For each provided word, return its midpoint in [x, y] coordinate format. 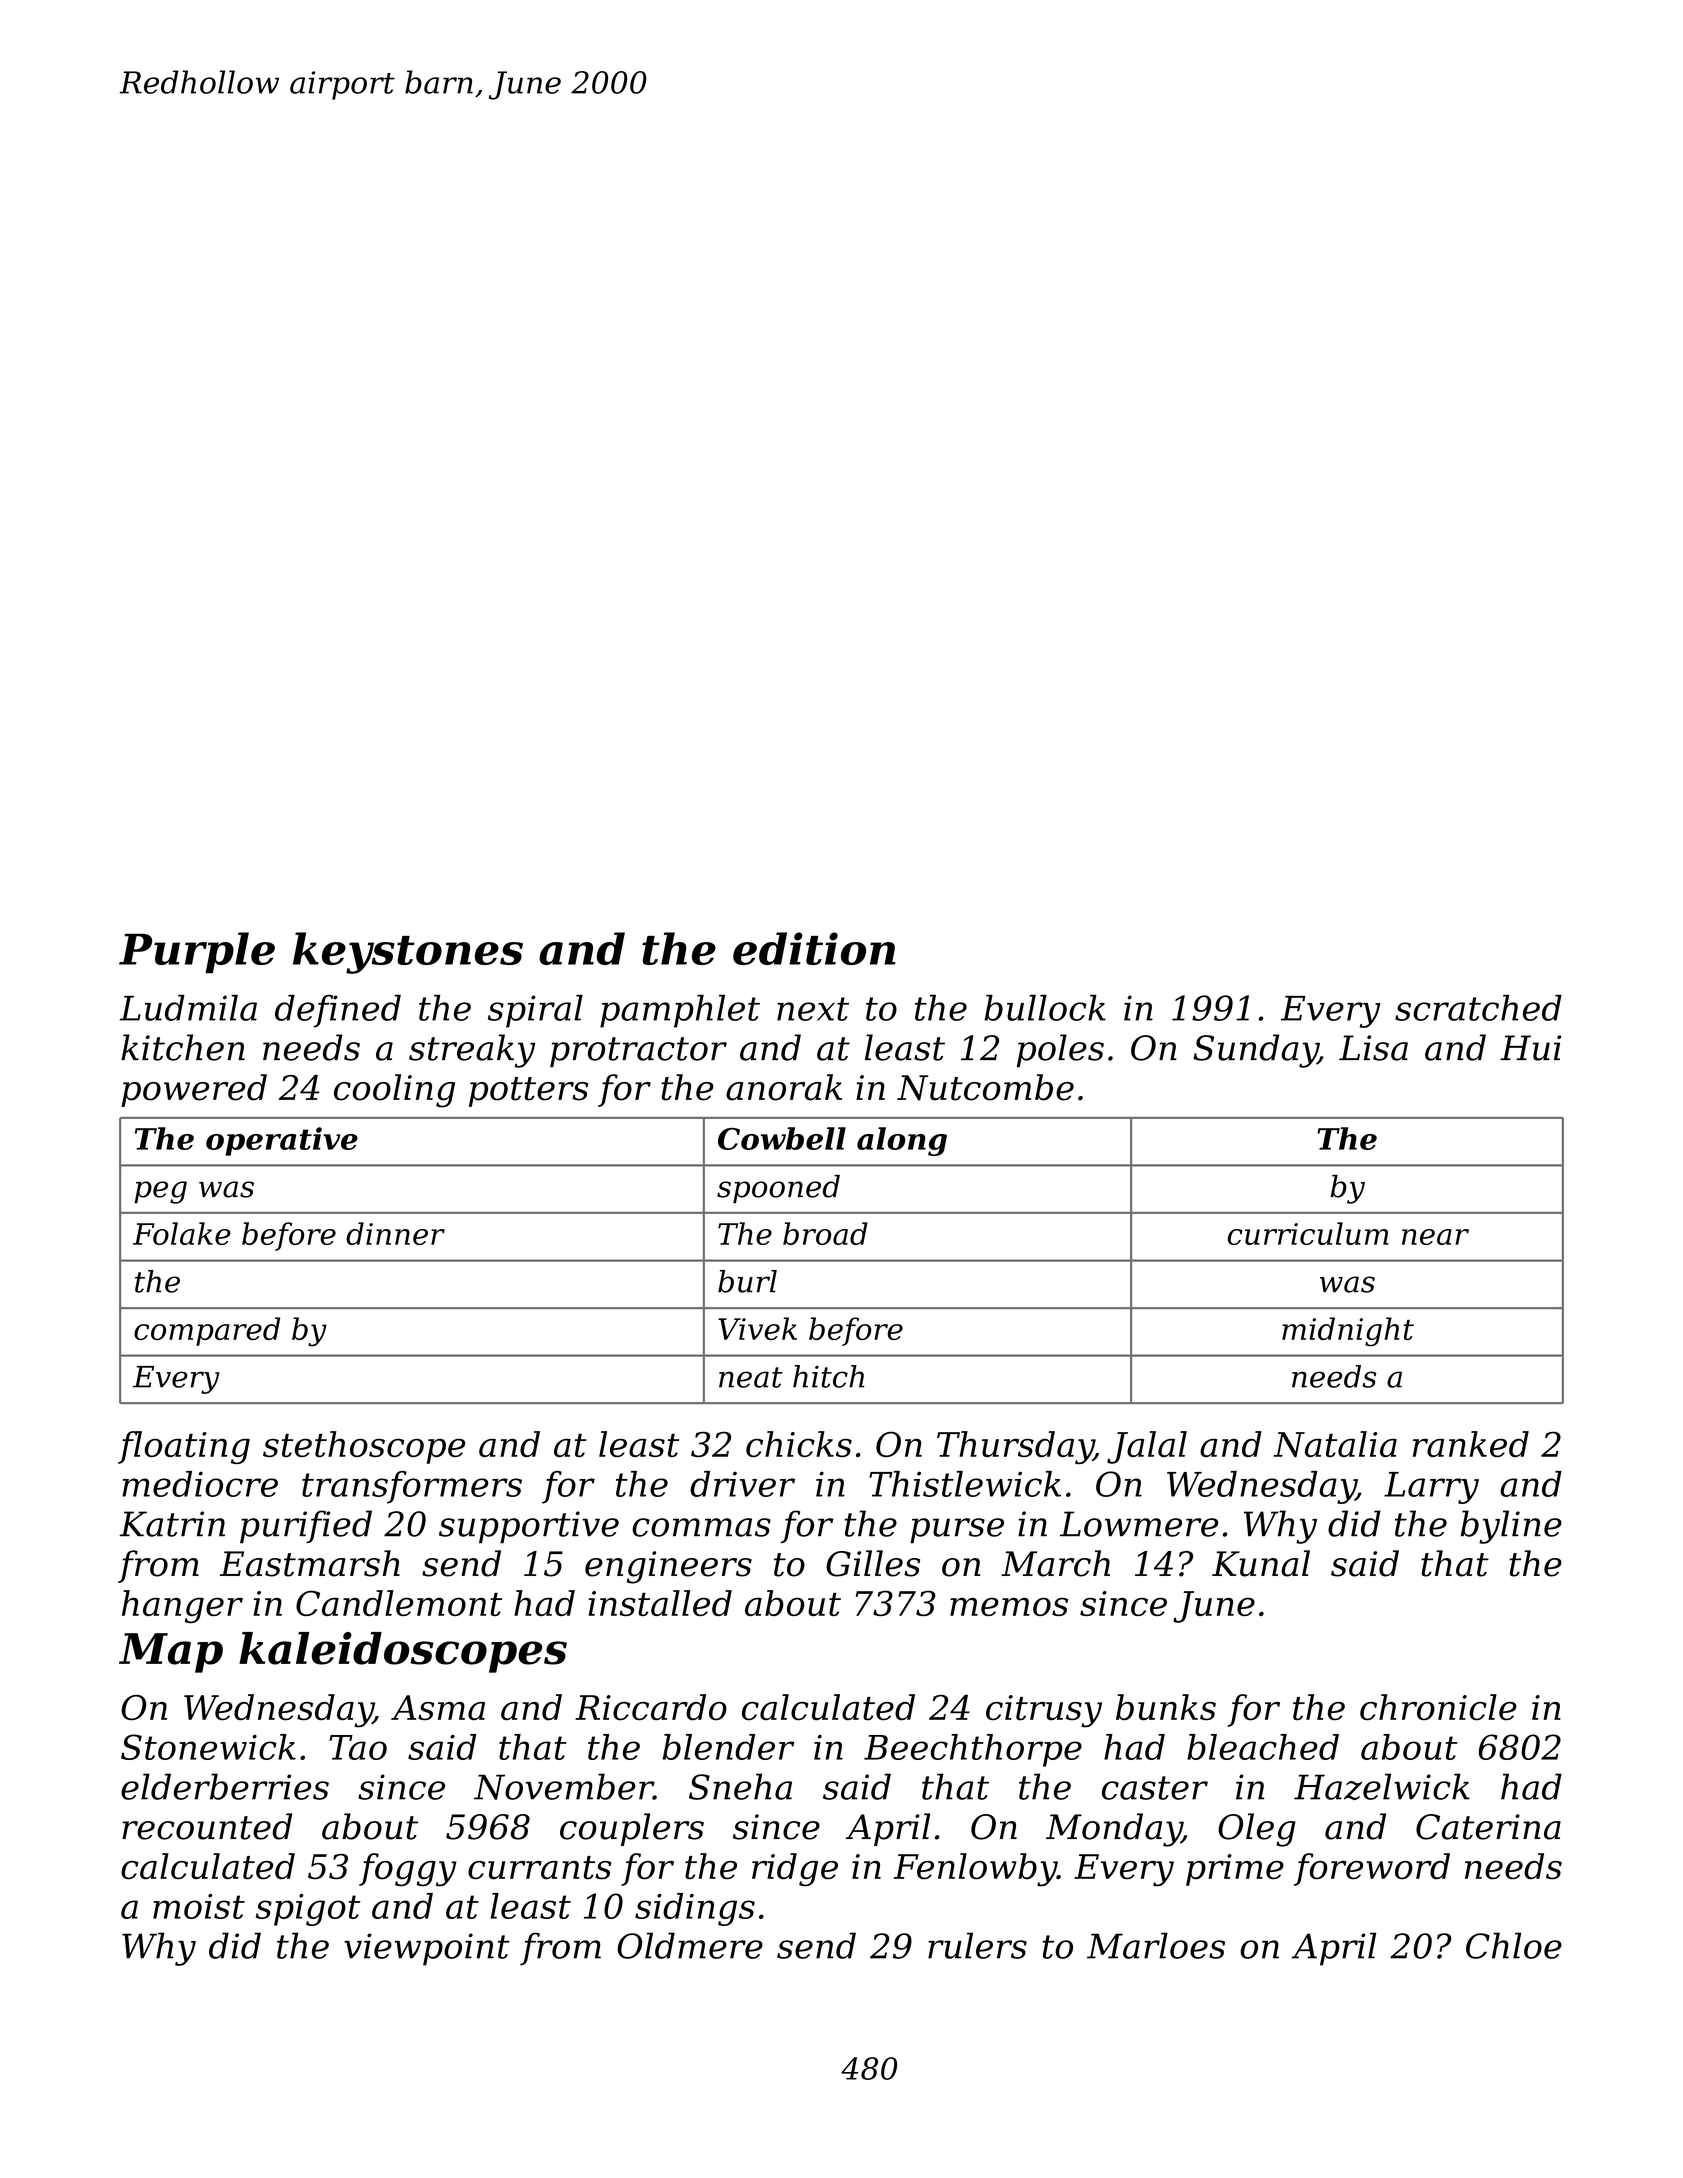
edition [814, 948]
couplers [632, 1829]
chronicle [1438, 1707]
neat [751, 1377]
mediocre [200, 1484]
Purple [197, 953]
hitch [828, 1376]
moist [199, 1906]
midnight [1348, 1332]
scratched [1478, 1008]
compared [207, 1331]
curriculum [1308, 1233]
